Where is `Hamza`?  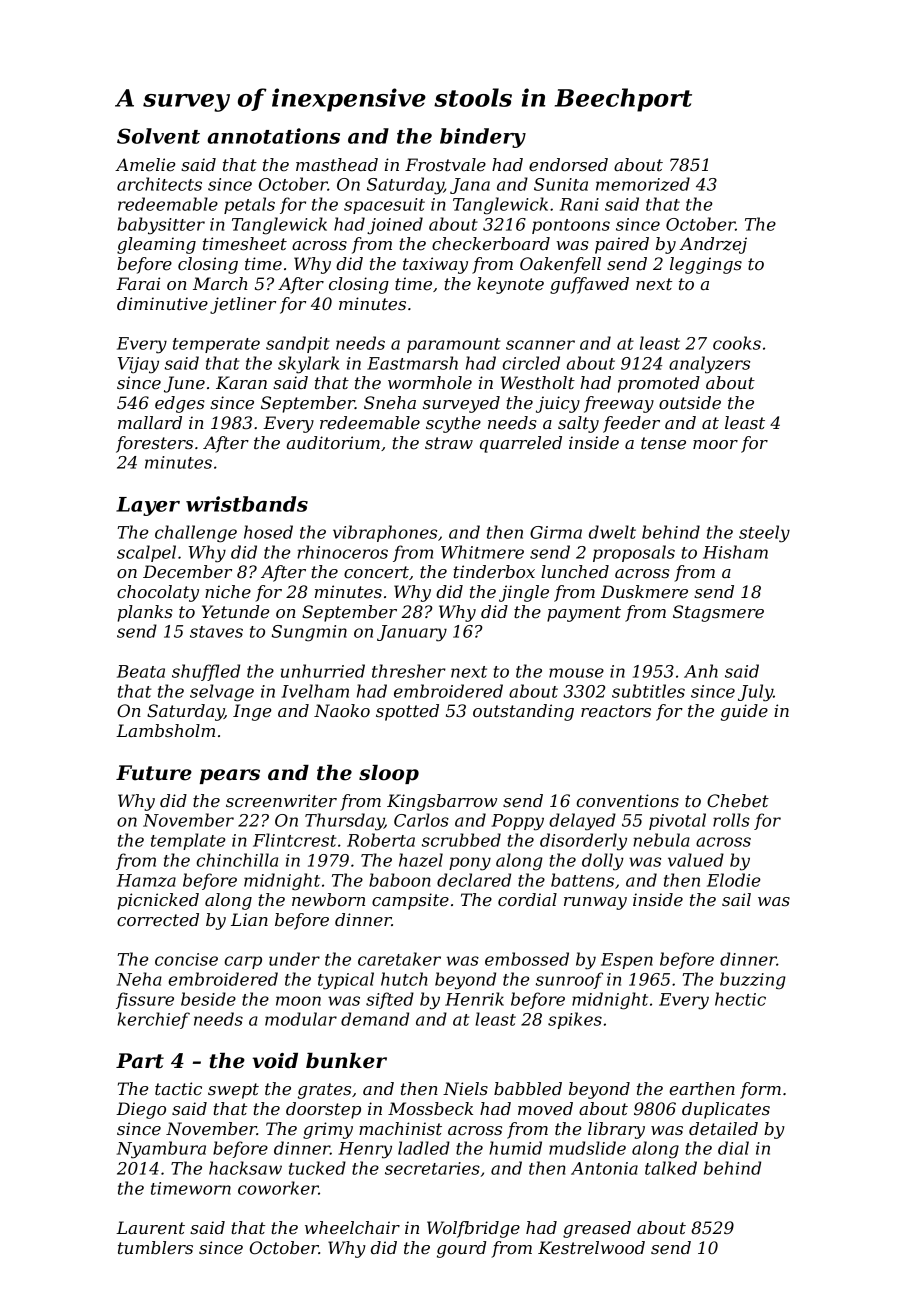 Hamza is located at coordinates (146, 880).
